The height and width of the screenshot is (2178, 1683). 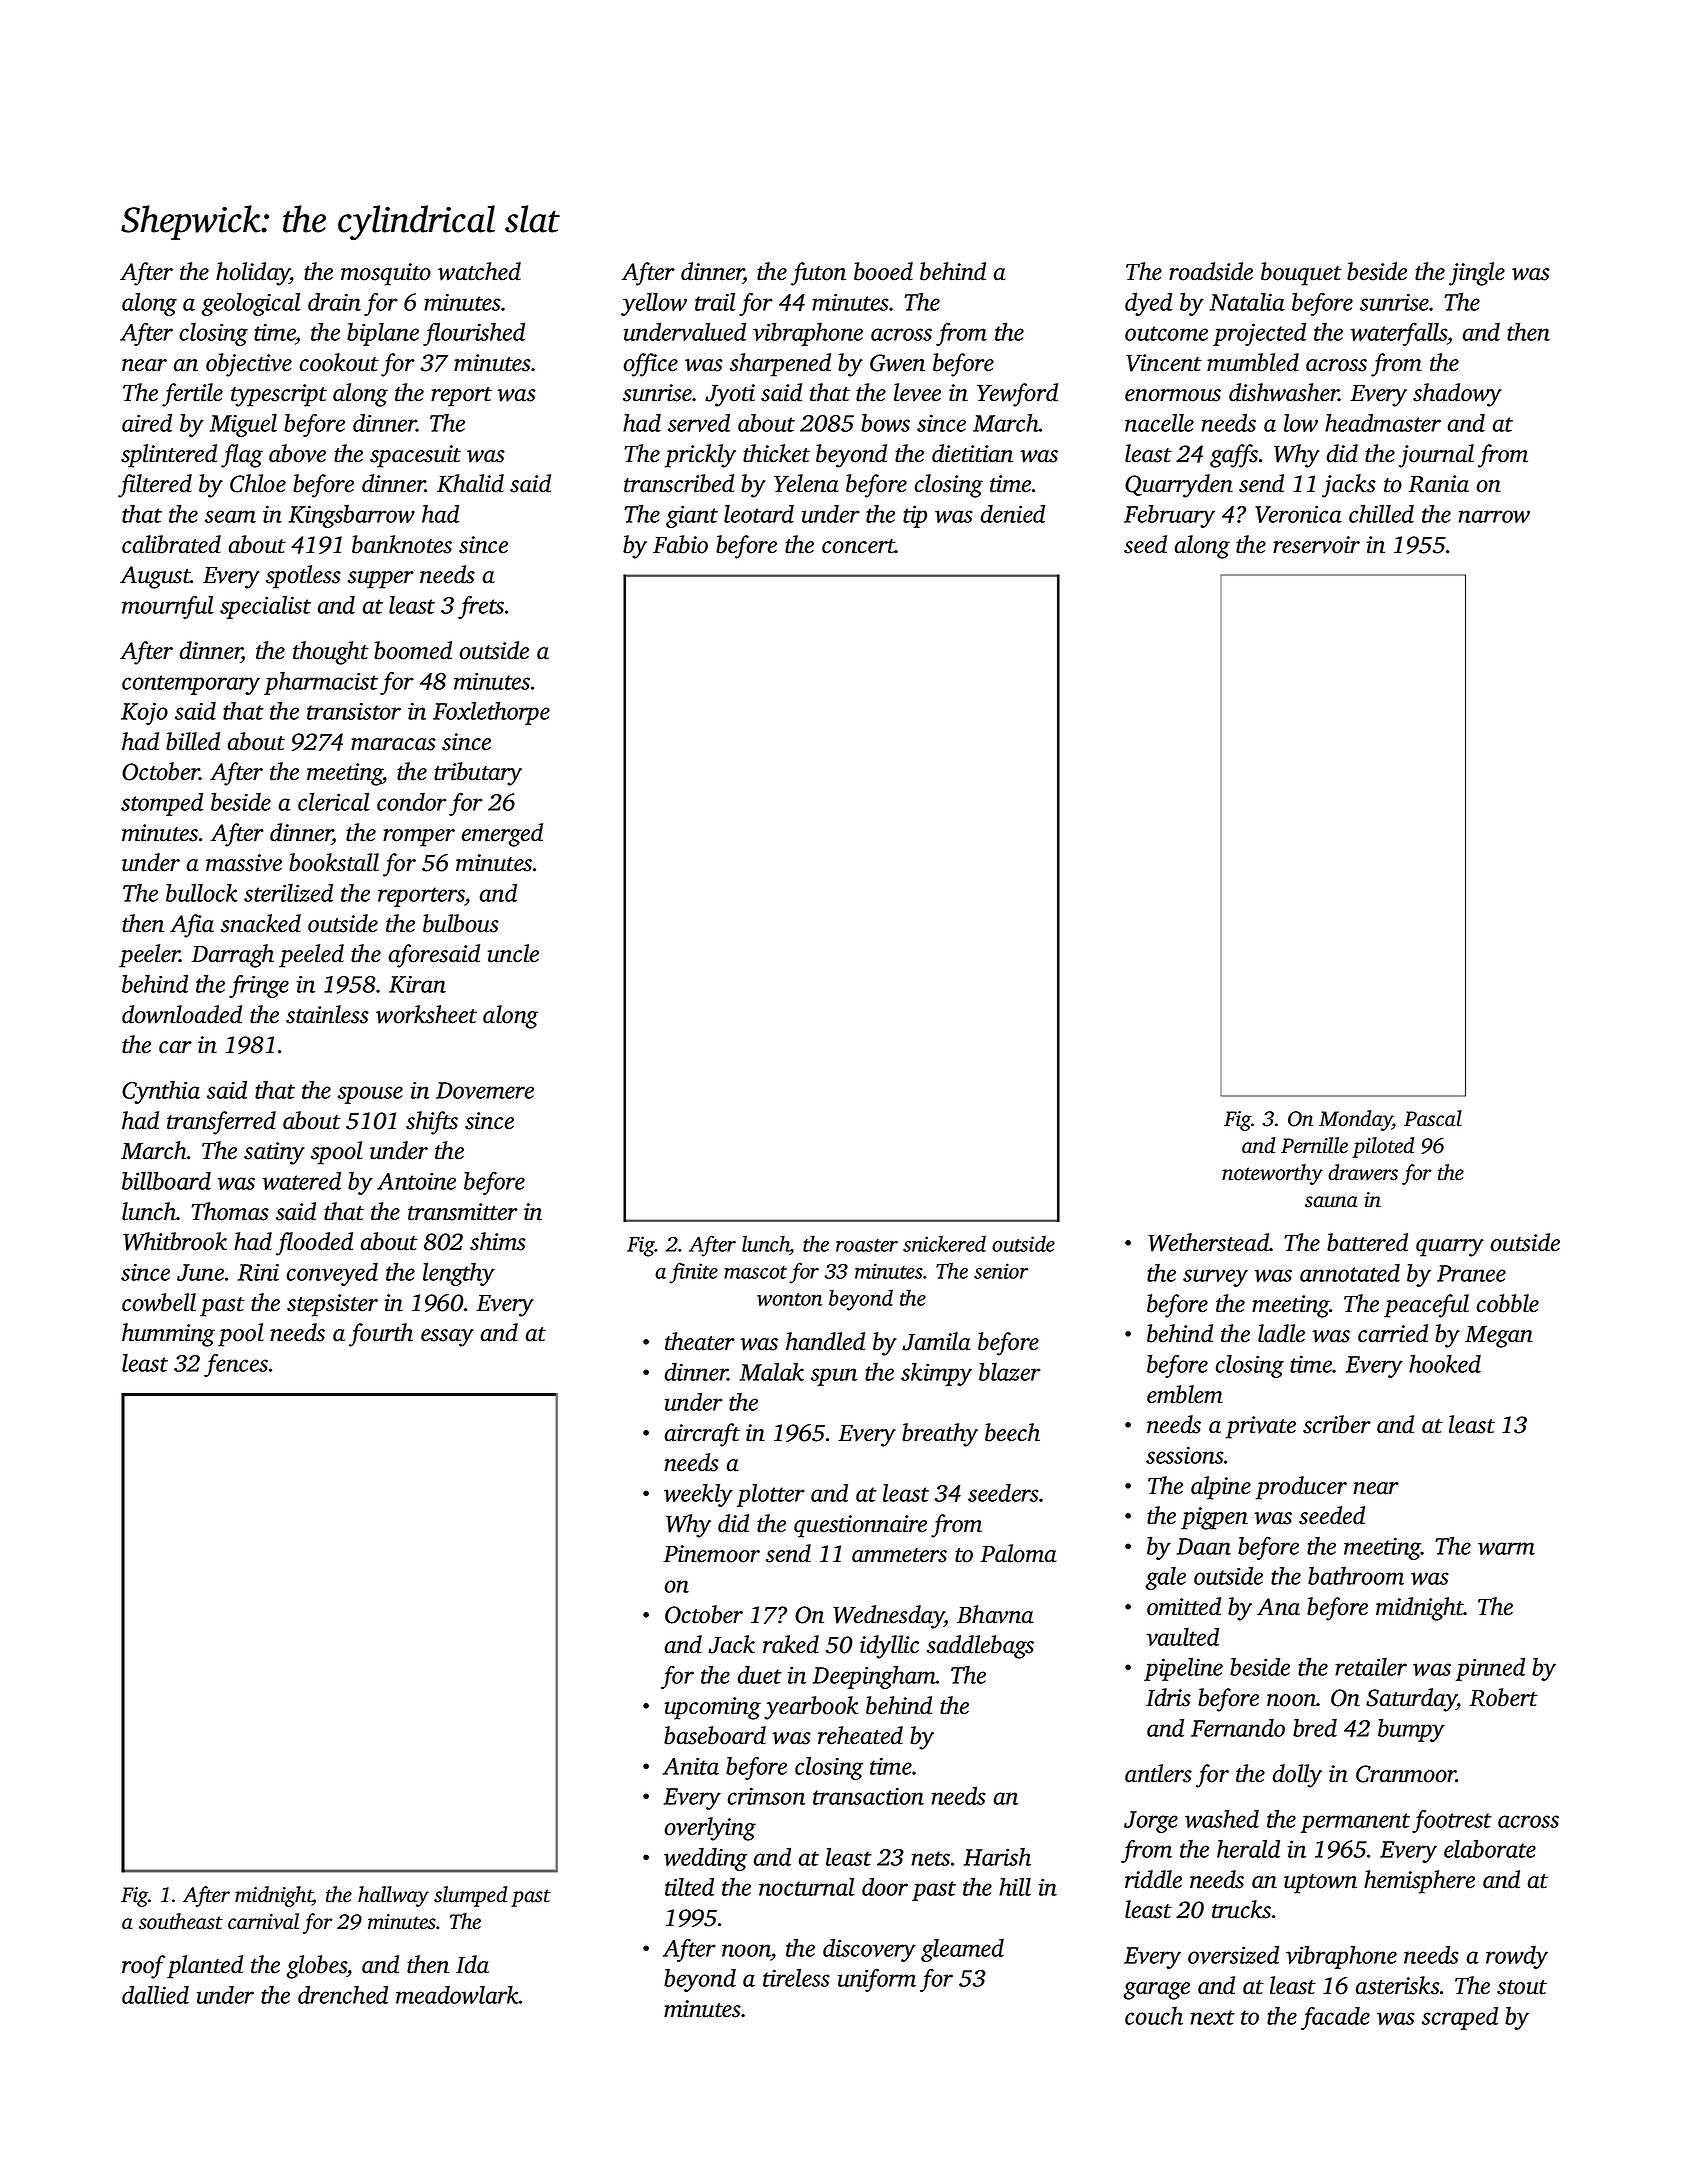 I want to click on jingle, so click(x=1477, y=274).
